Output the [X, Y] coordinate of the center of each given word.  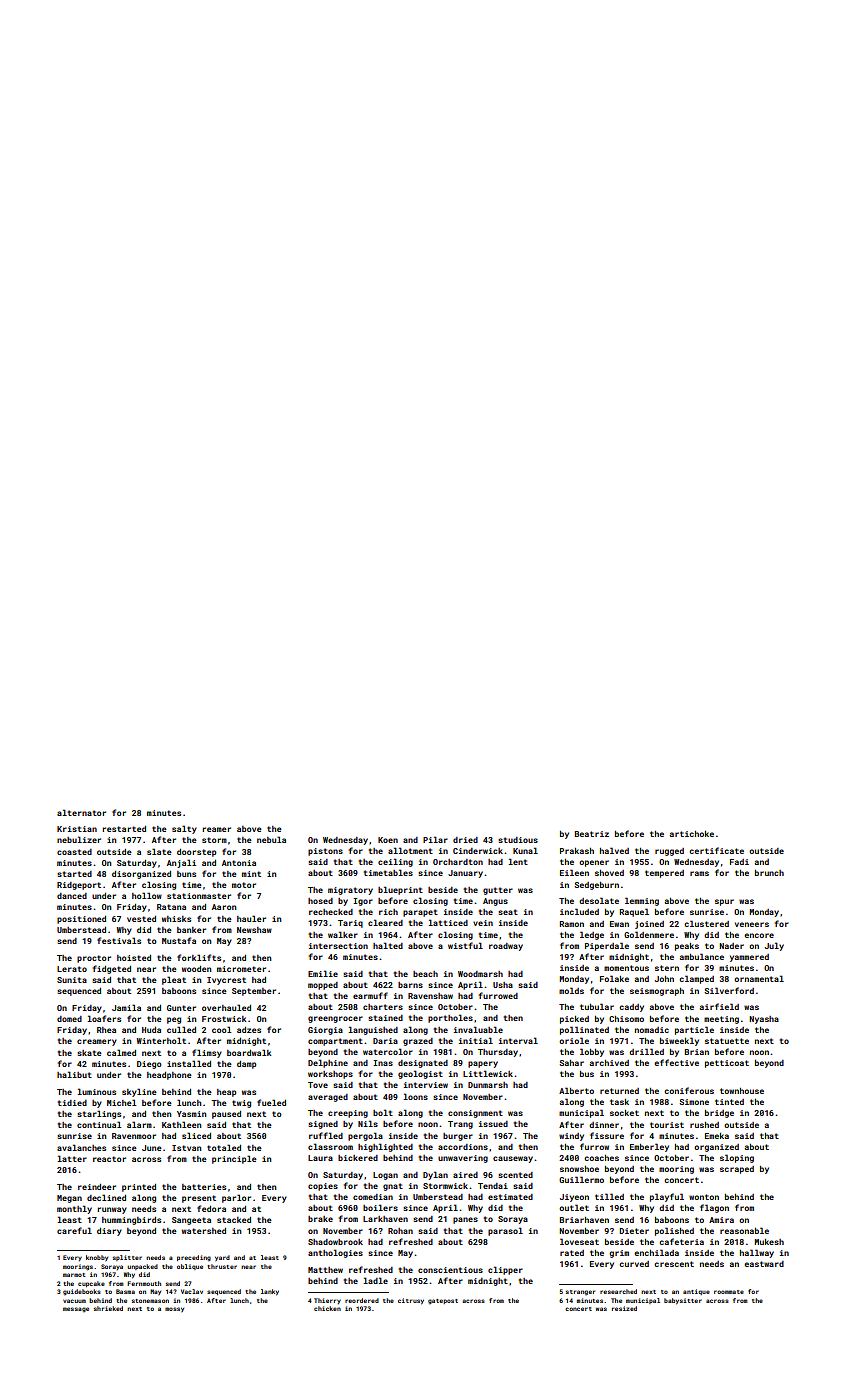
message [76, 1310]
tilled [609, 1196]
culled [181, 1029]
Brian [697, 1052]
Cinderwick [478, 851]
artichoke [692, 834]
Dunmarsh [488, 1085]
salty [184, 829]
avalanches [81, 1147]
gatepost [443, 1302]
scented [515, 1175]
